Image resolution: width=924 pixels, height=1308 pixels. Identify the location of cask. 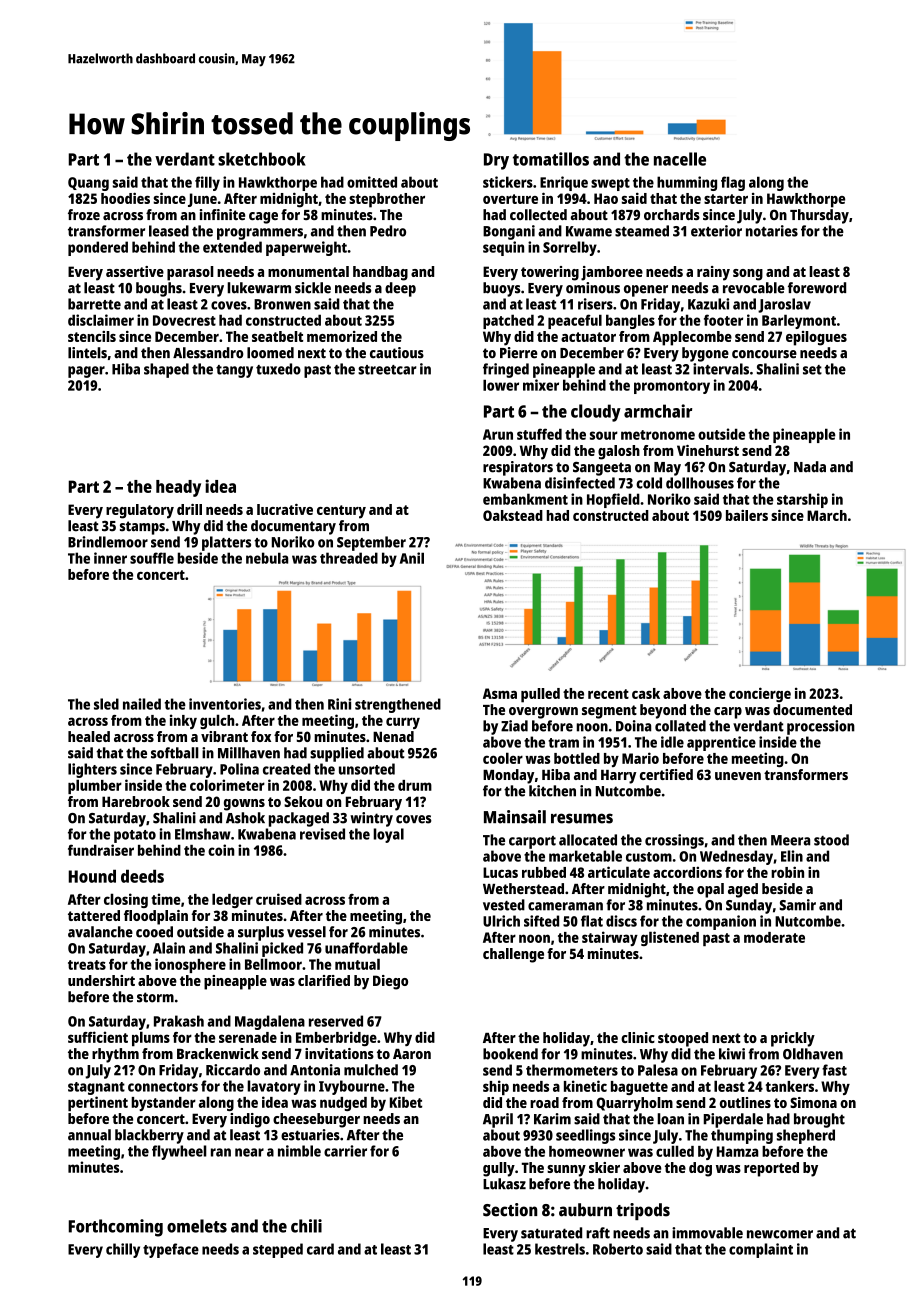
(646, 693).
